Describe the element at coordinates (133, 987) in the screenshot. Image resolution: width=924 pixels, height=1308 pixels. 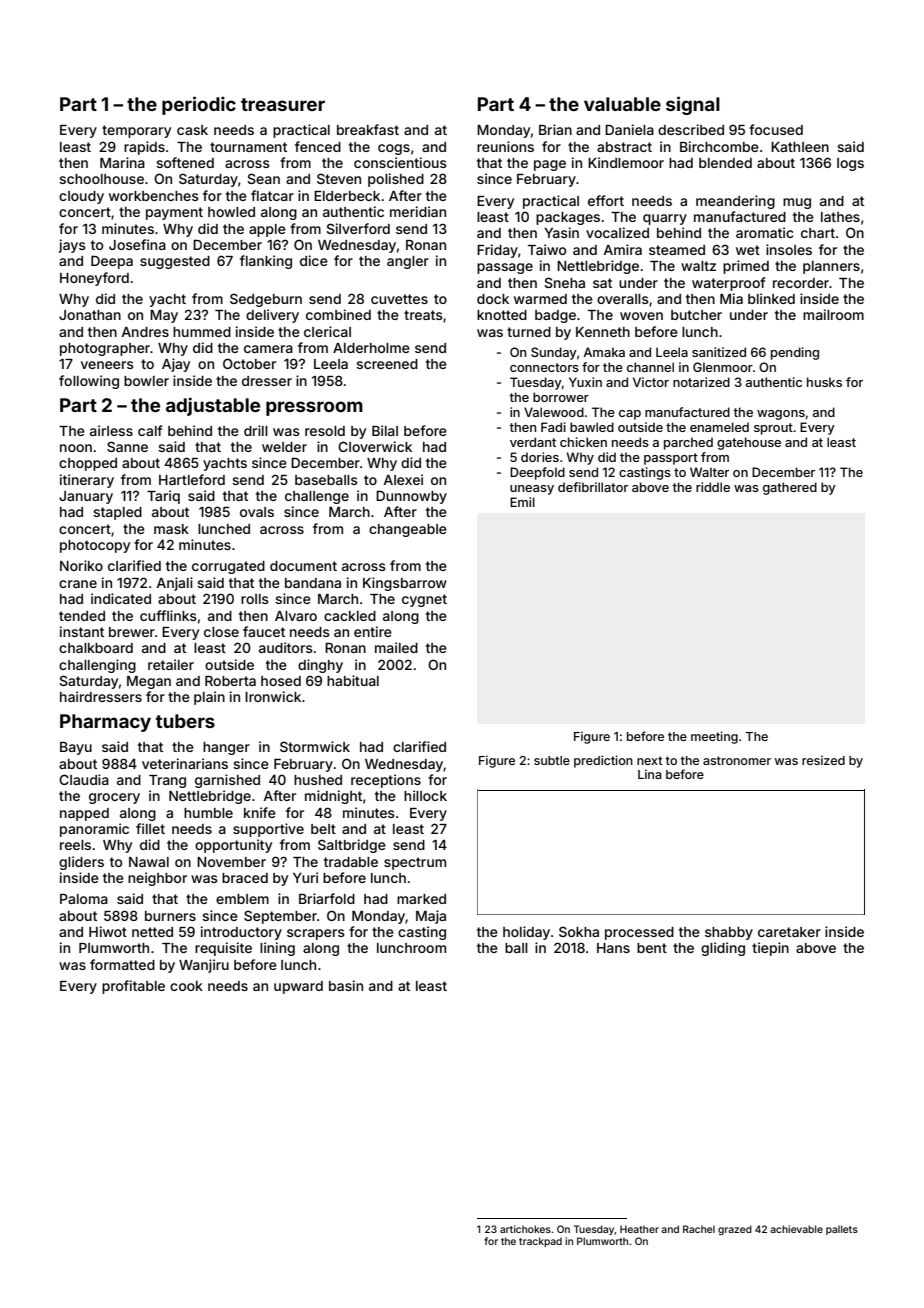
I see `profitable` at that location.
